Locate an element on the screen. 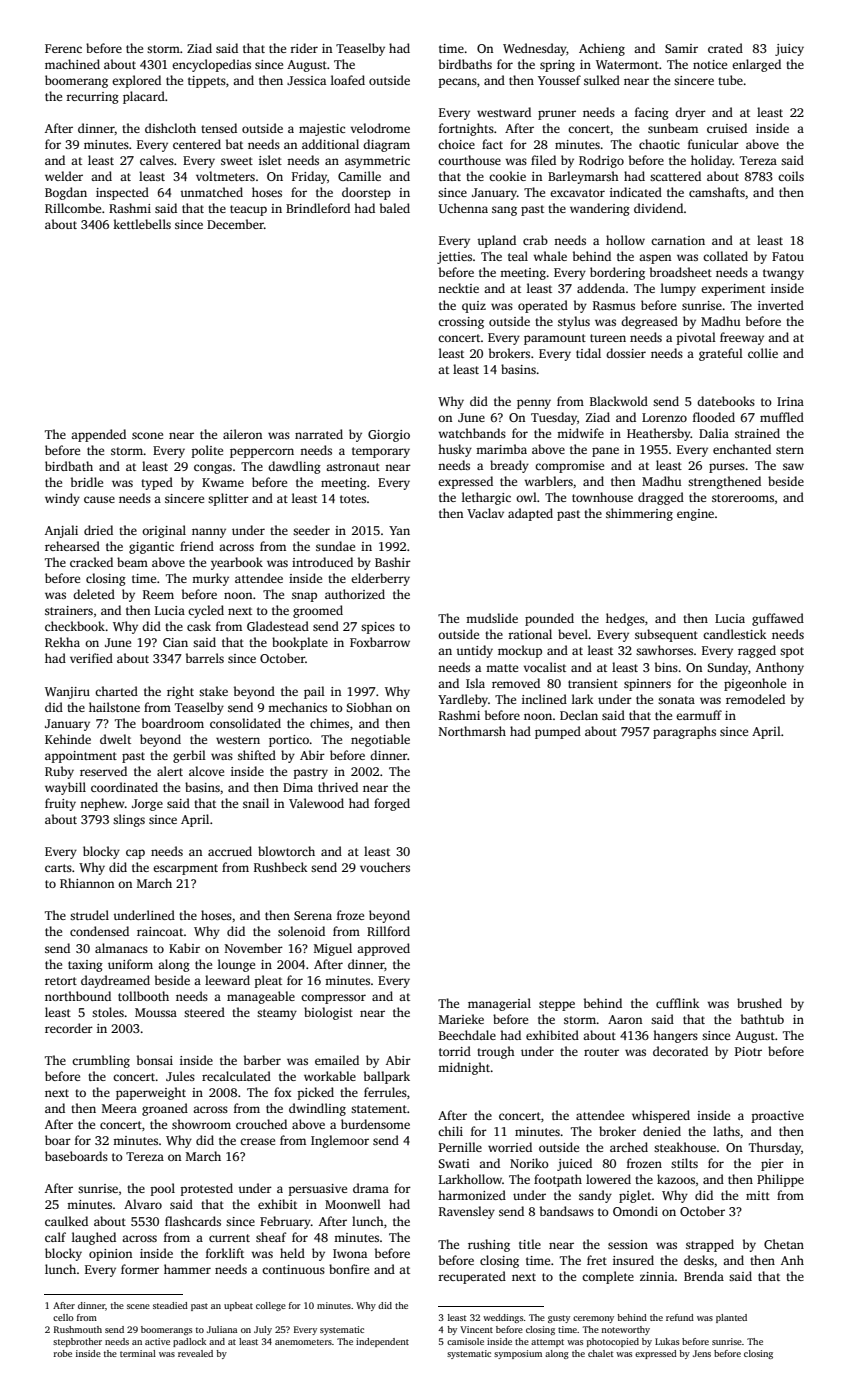 The image size is (849, 1400). title is located at coordinates (530, 1244).
